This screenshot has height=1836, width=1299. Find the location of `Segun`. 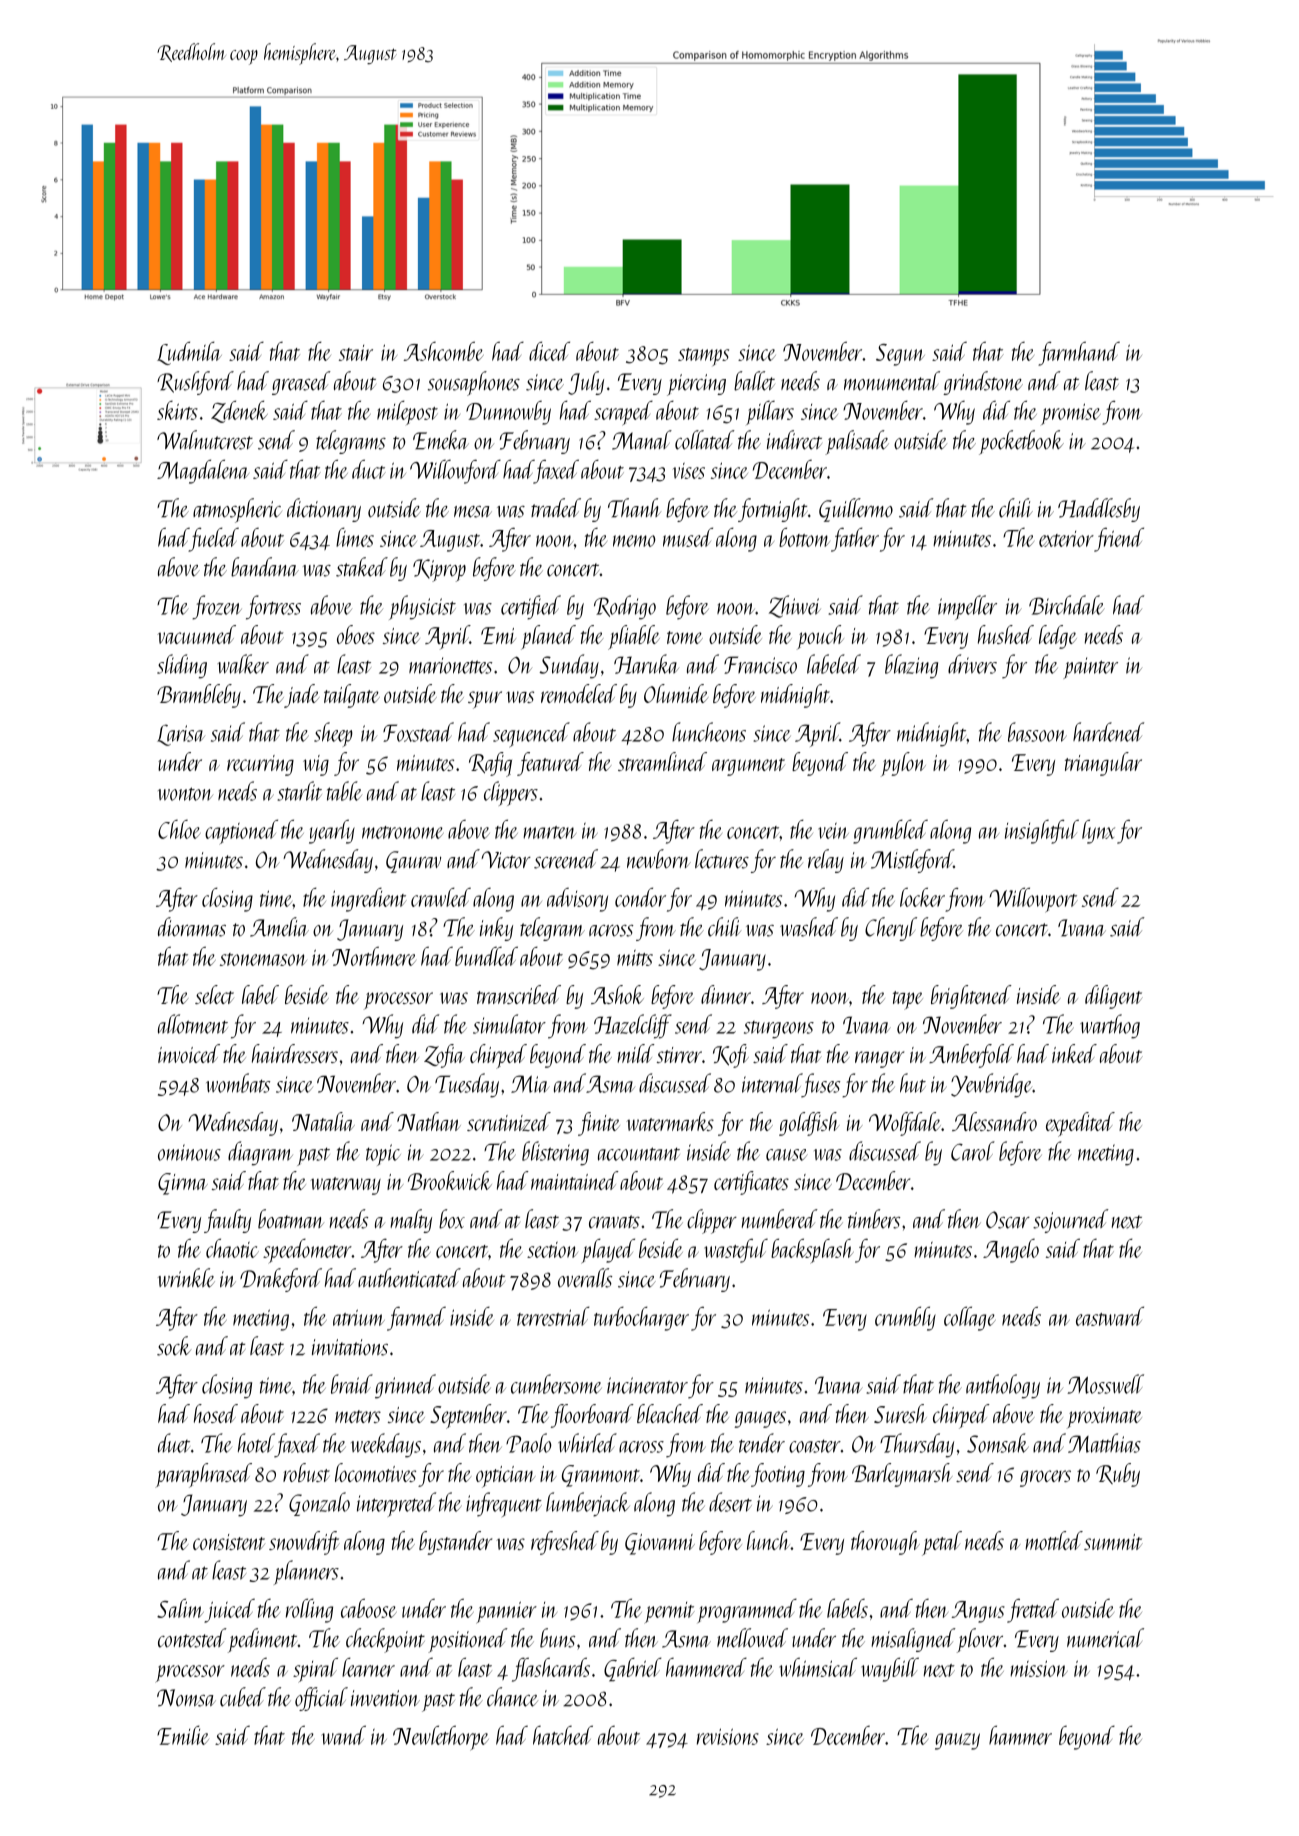

Segun is located at coordinates (900, 355).
